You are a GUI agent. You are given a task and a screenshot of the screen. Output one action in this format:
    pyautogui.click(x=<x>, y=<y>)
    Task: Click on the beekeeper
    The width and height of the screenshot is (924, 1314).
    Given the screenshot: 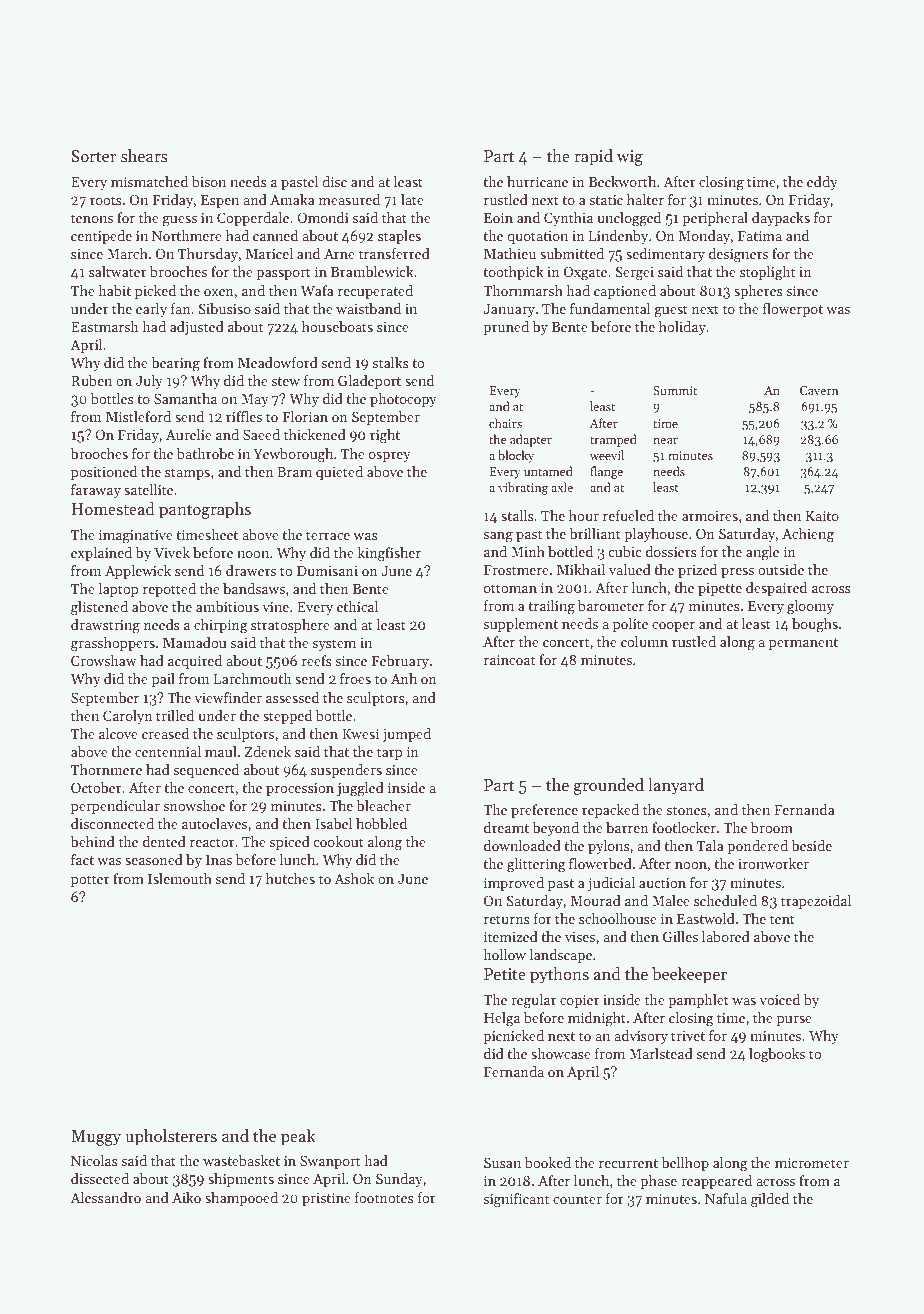 What is the action you would take?
    pyautogui.click(x=689, y=975)
